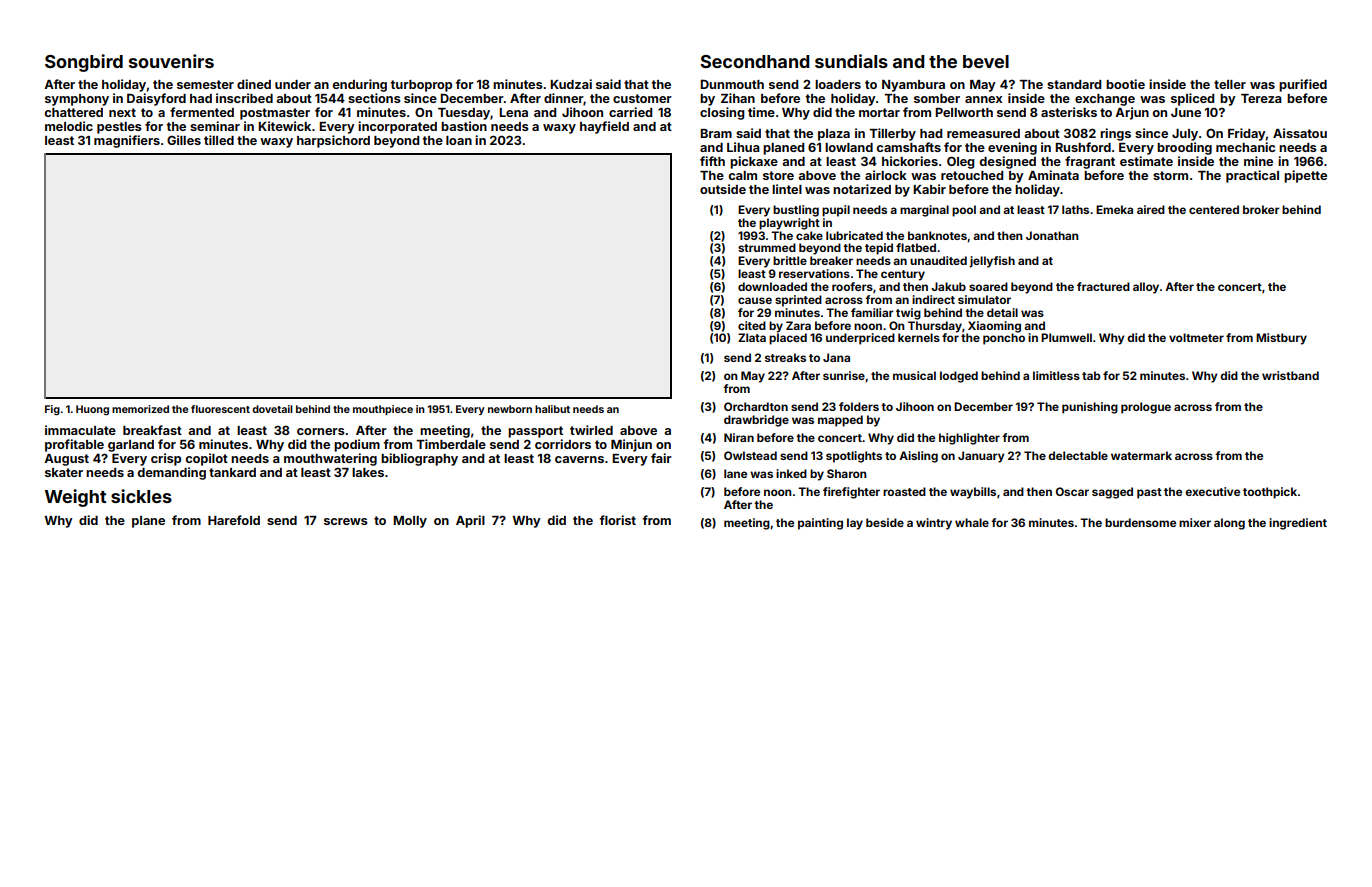 Image resolution: width=1372 pixels, height=887 pixels. I want to click on Kudzai, so click(571, 84).
